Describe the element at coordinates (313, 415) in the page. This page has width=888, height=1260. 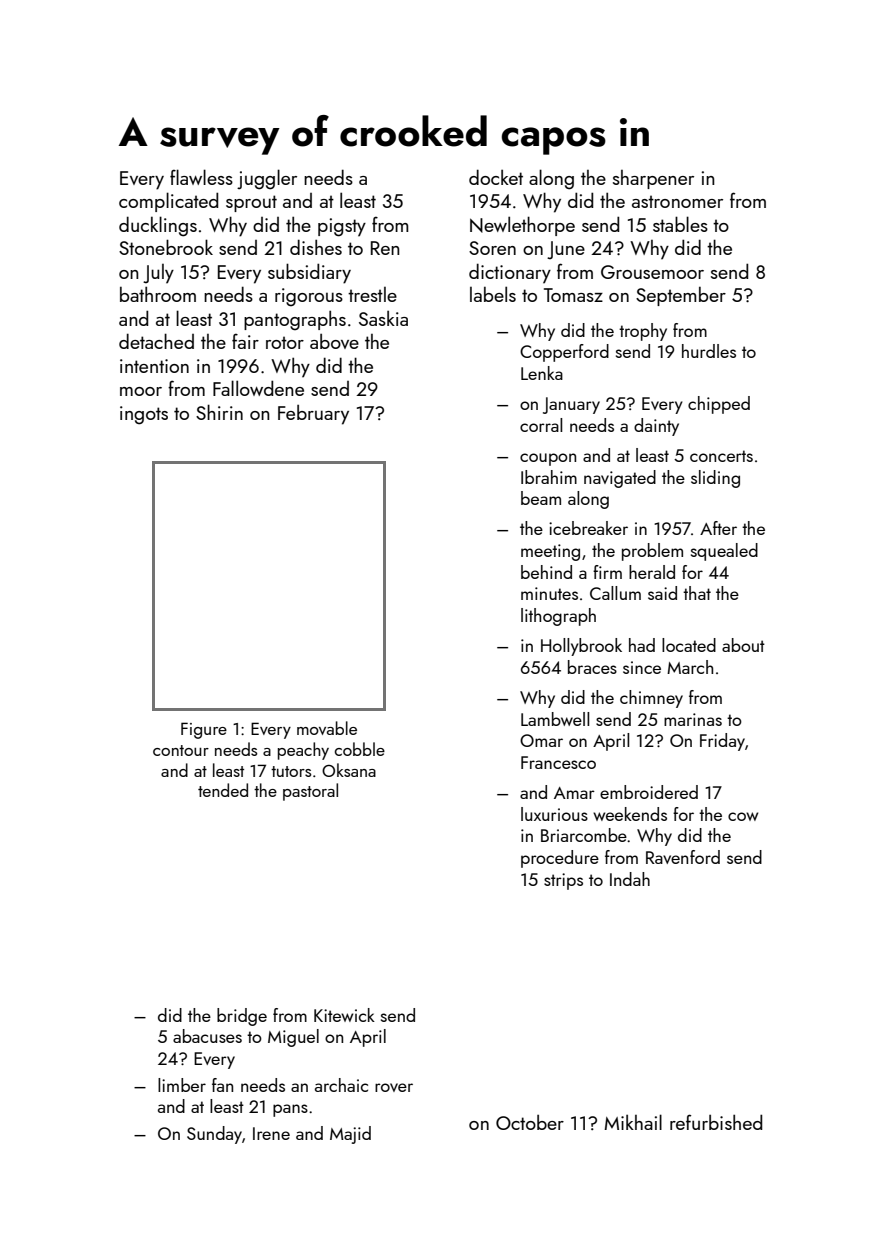
I see `February` at that location.
